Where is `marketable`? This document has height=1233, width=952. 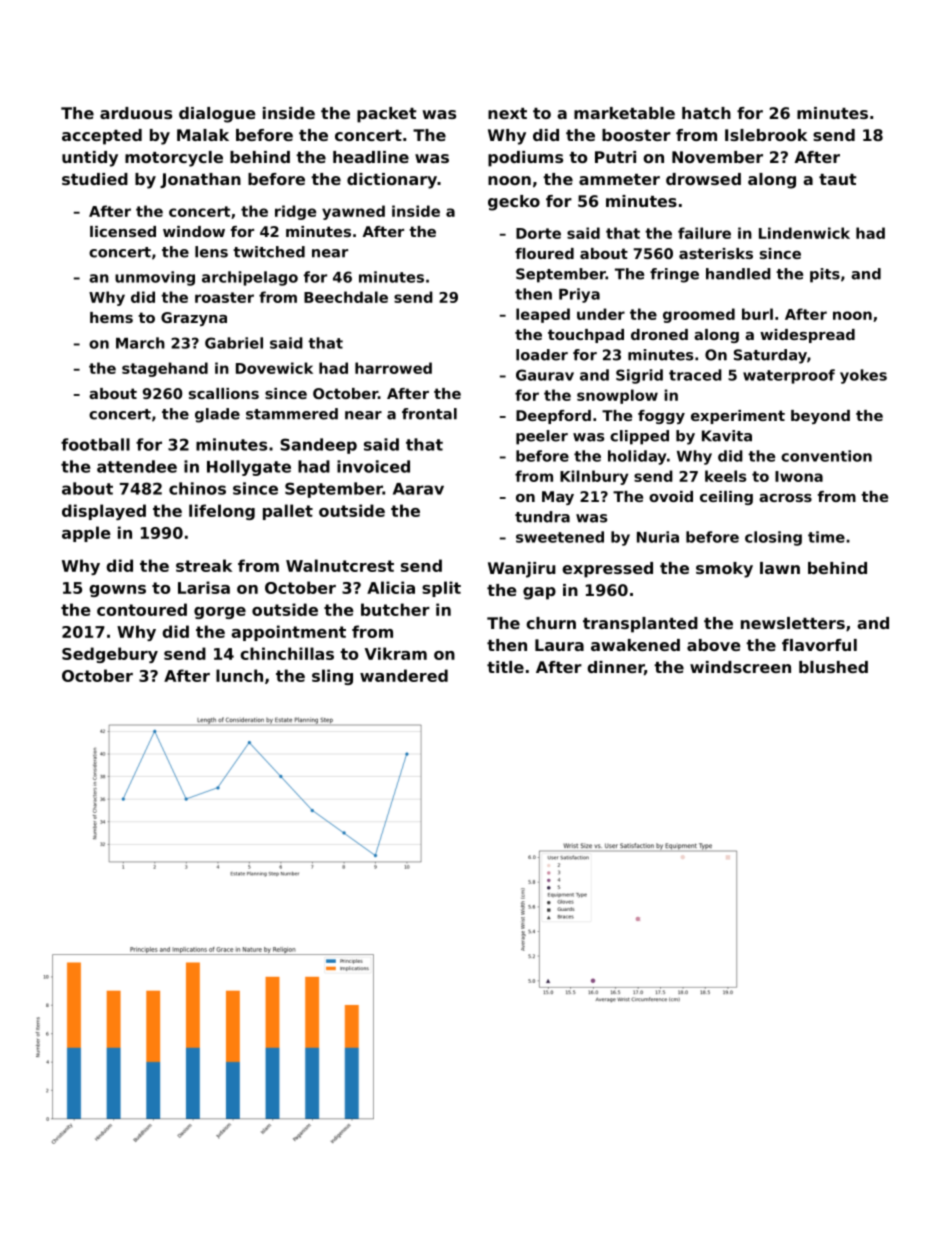
marketable is located at coordinates (624, 113).
